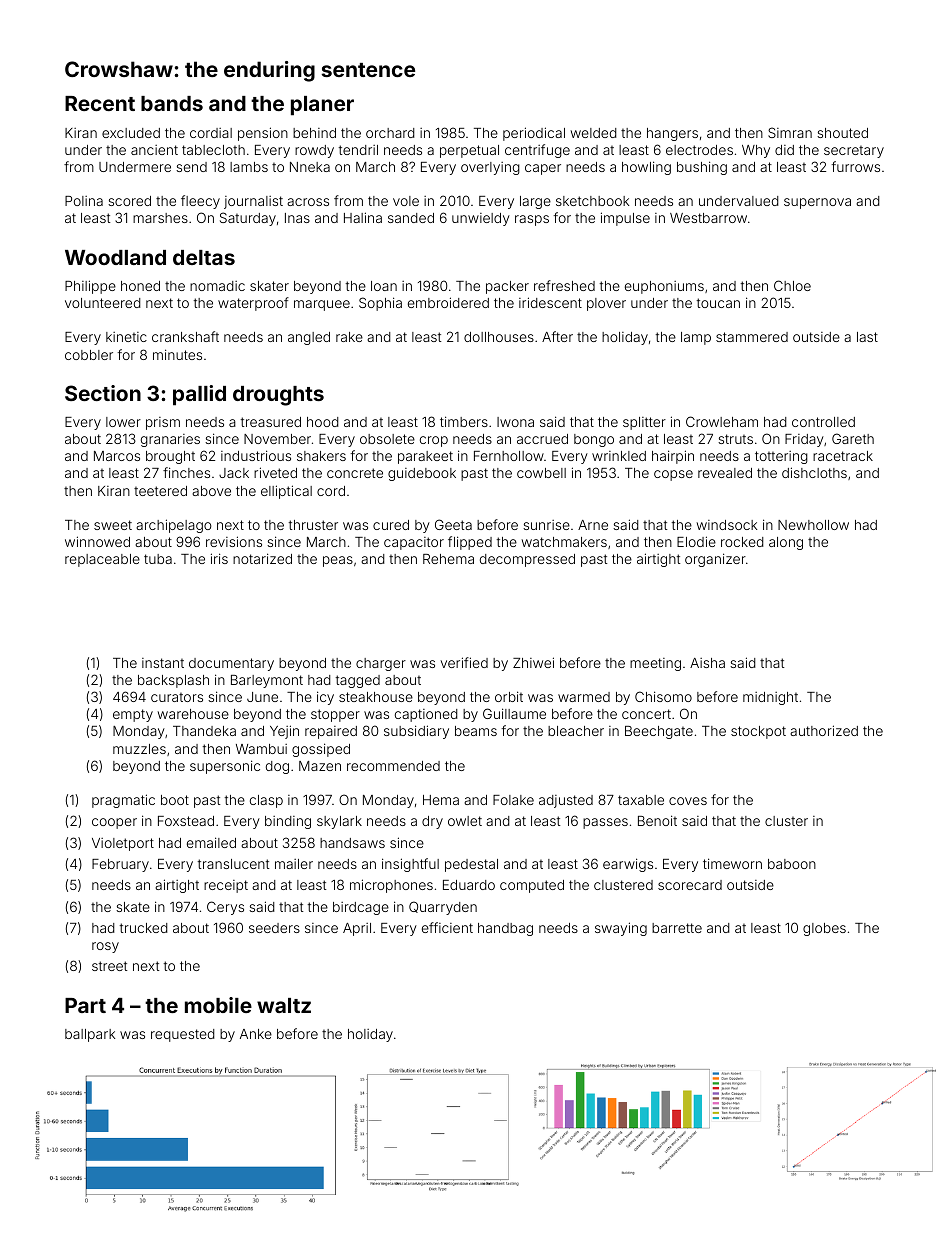 The width and height of the document is (952, 1233). I want to click on Part, so click(85, 1005).
